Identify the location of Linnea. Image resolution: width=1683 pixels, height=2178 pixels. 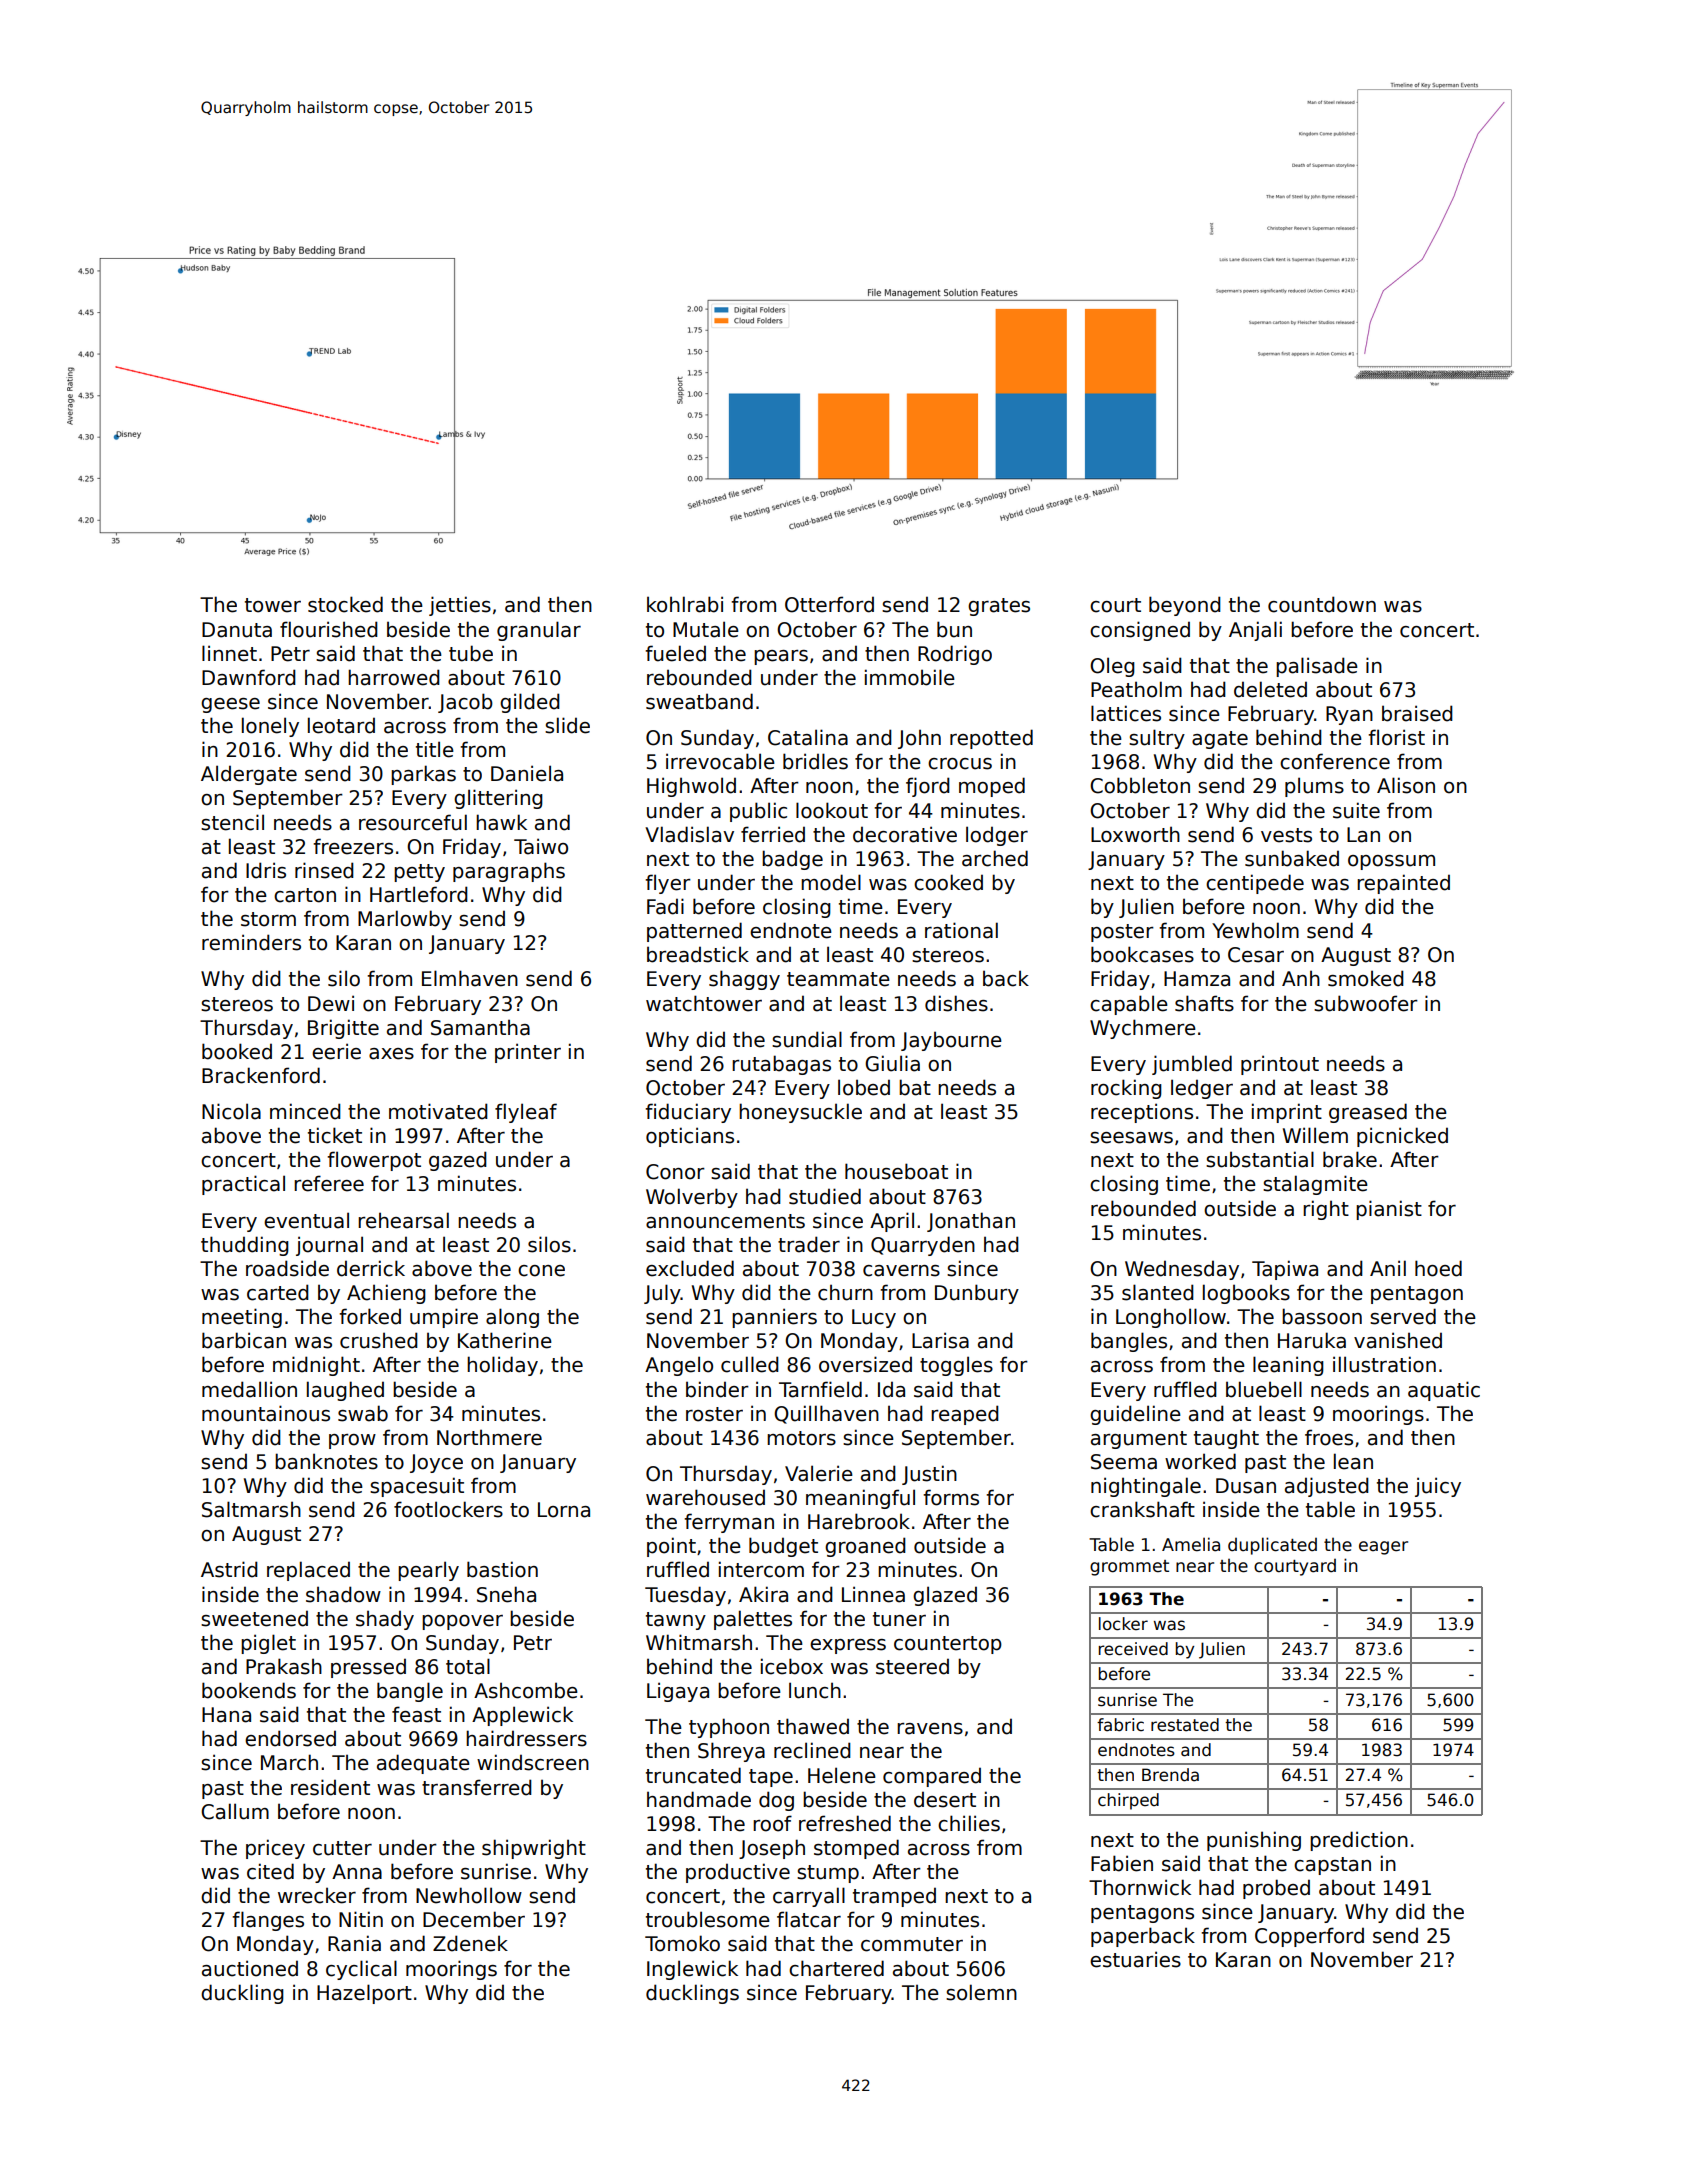
(873, 1594).
